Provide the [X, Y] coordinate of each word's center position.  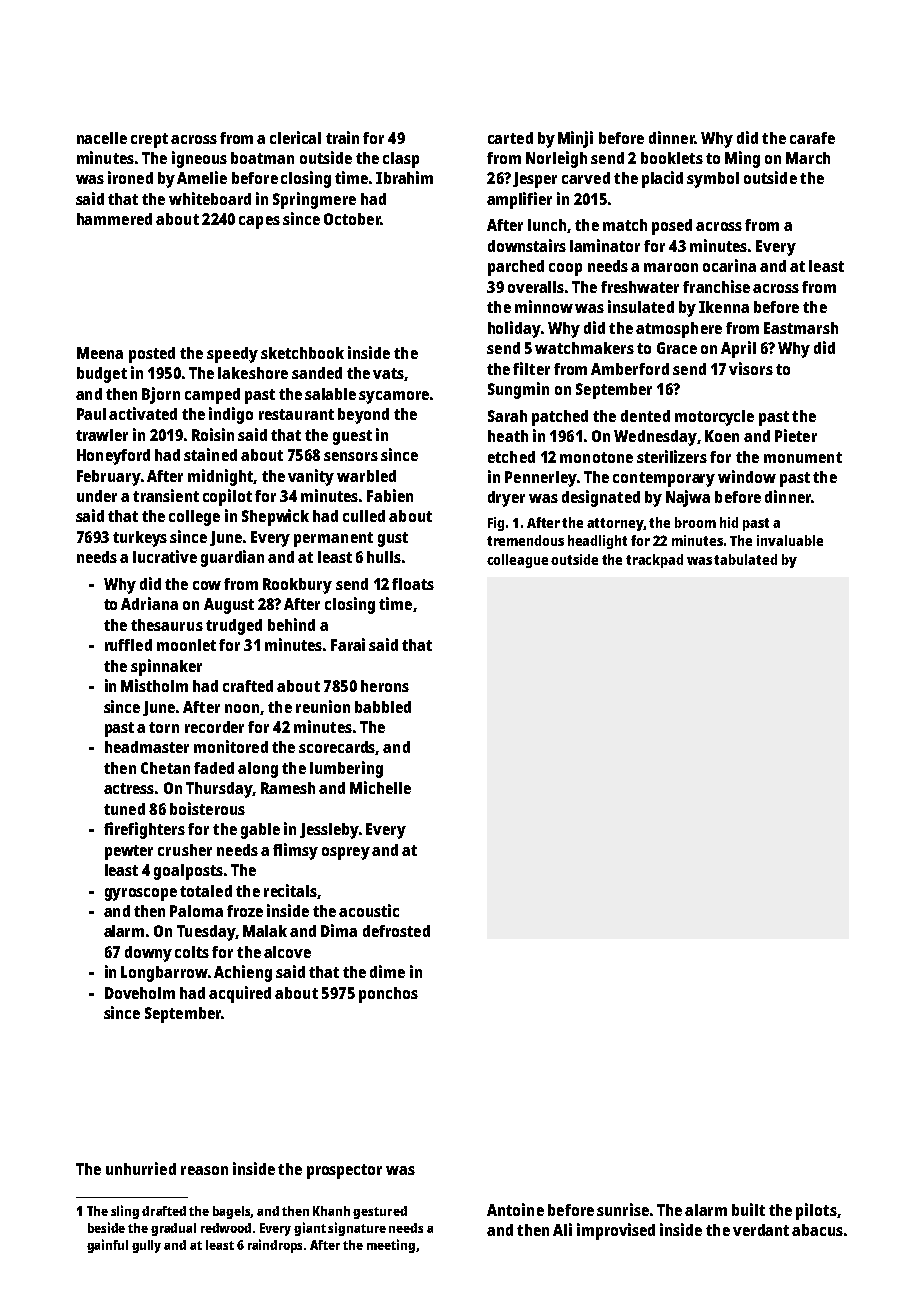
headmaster [147, 747]
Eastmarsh [801, 328]
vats [388, 373]
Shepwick [275, 517]
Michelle [380, 787]
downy [148, 954]
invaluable [790, 540]
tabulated [745, 559]
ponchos [388, 995]
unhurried [141, 1168]
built [748, 1209]
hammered [114, 219]
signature [357, 1229]
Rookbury [297, 586]
